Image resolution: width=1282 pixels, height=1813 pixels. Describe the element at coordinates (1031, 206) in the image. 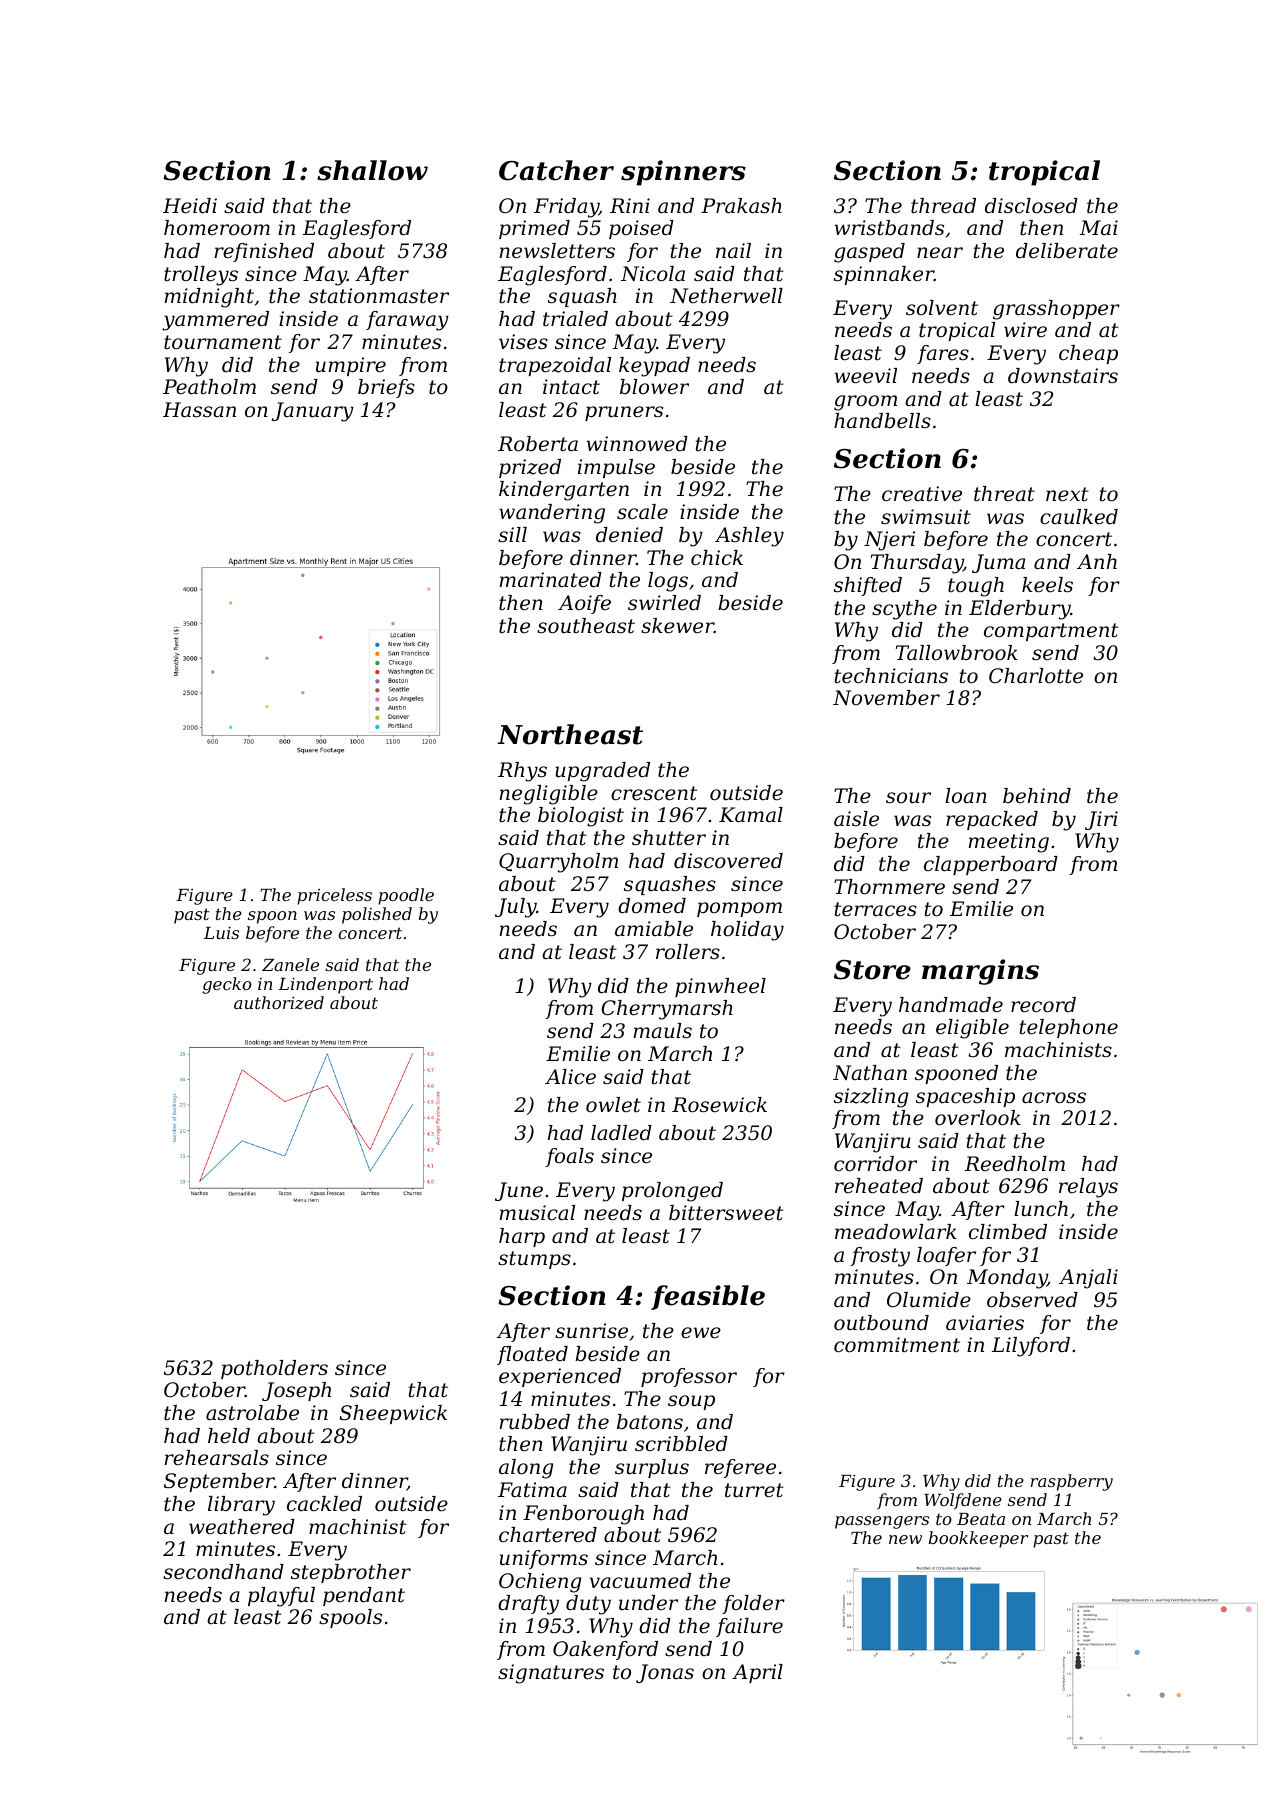

I see `disclosed` at that location.
